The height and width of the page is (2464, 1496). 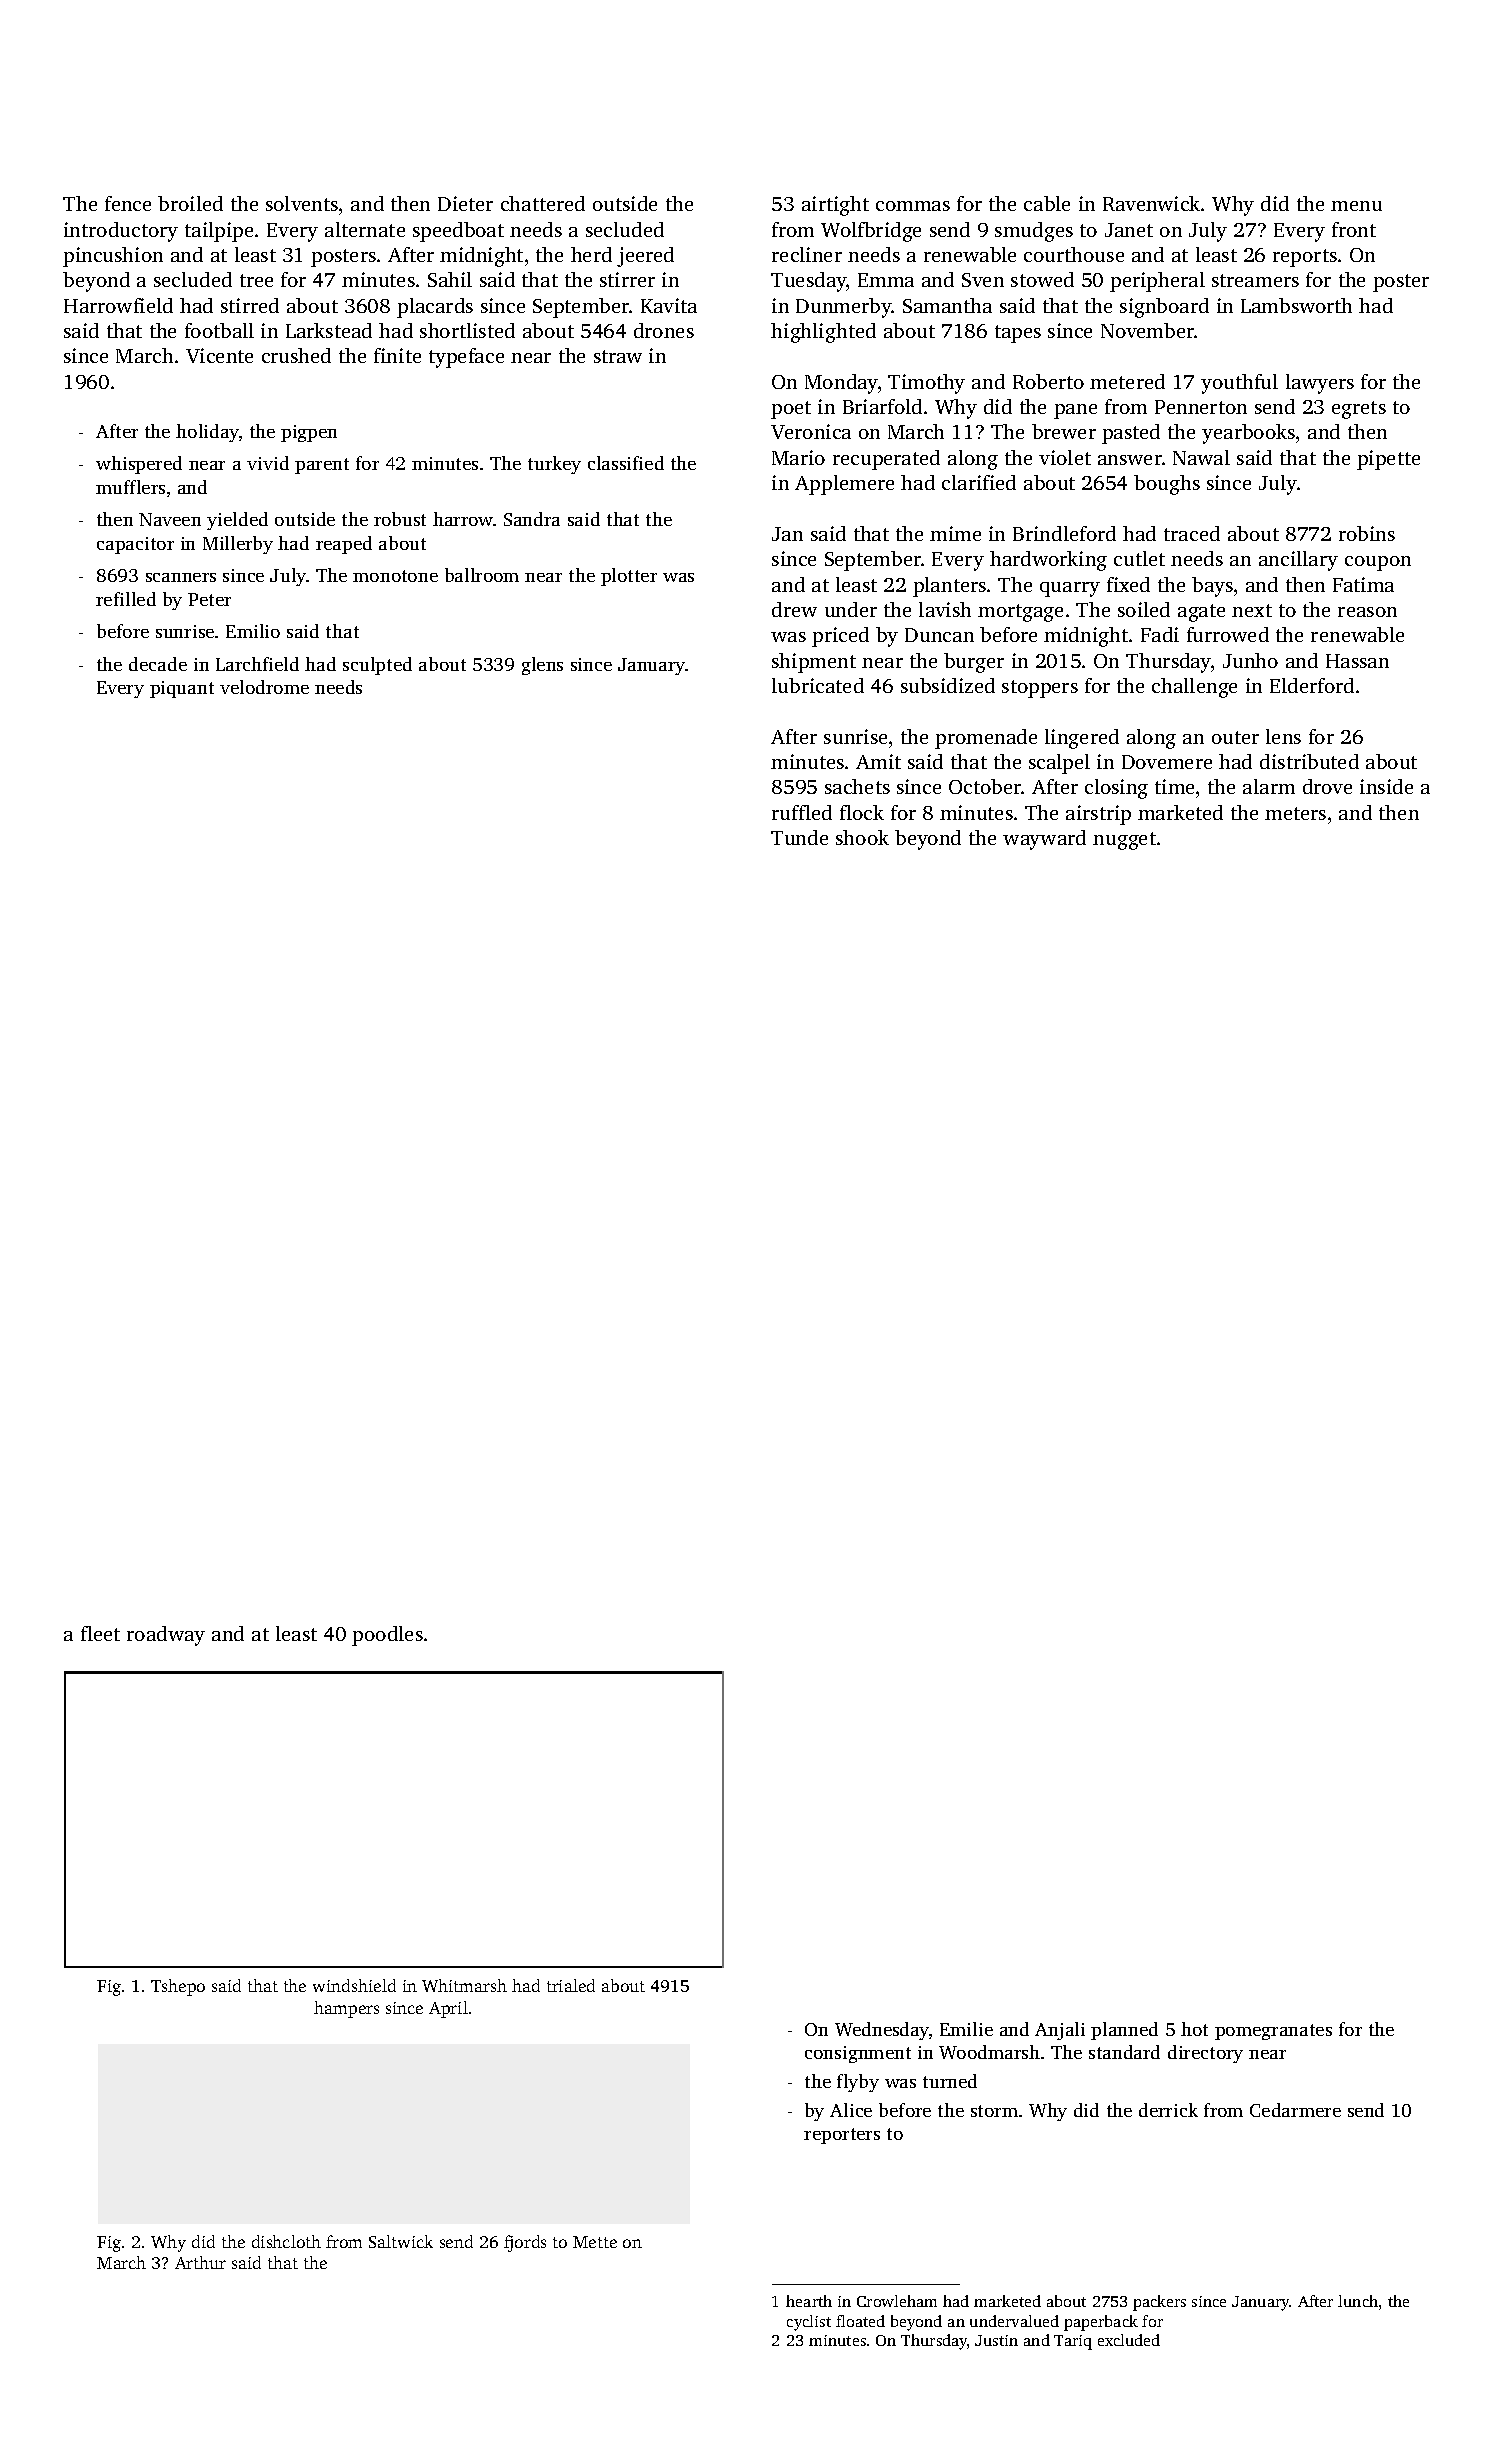 What do you see at coordinates (571, 1985) in the page?
I see `trialed` at bounding box center [571, 1985].
